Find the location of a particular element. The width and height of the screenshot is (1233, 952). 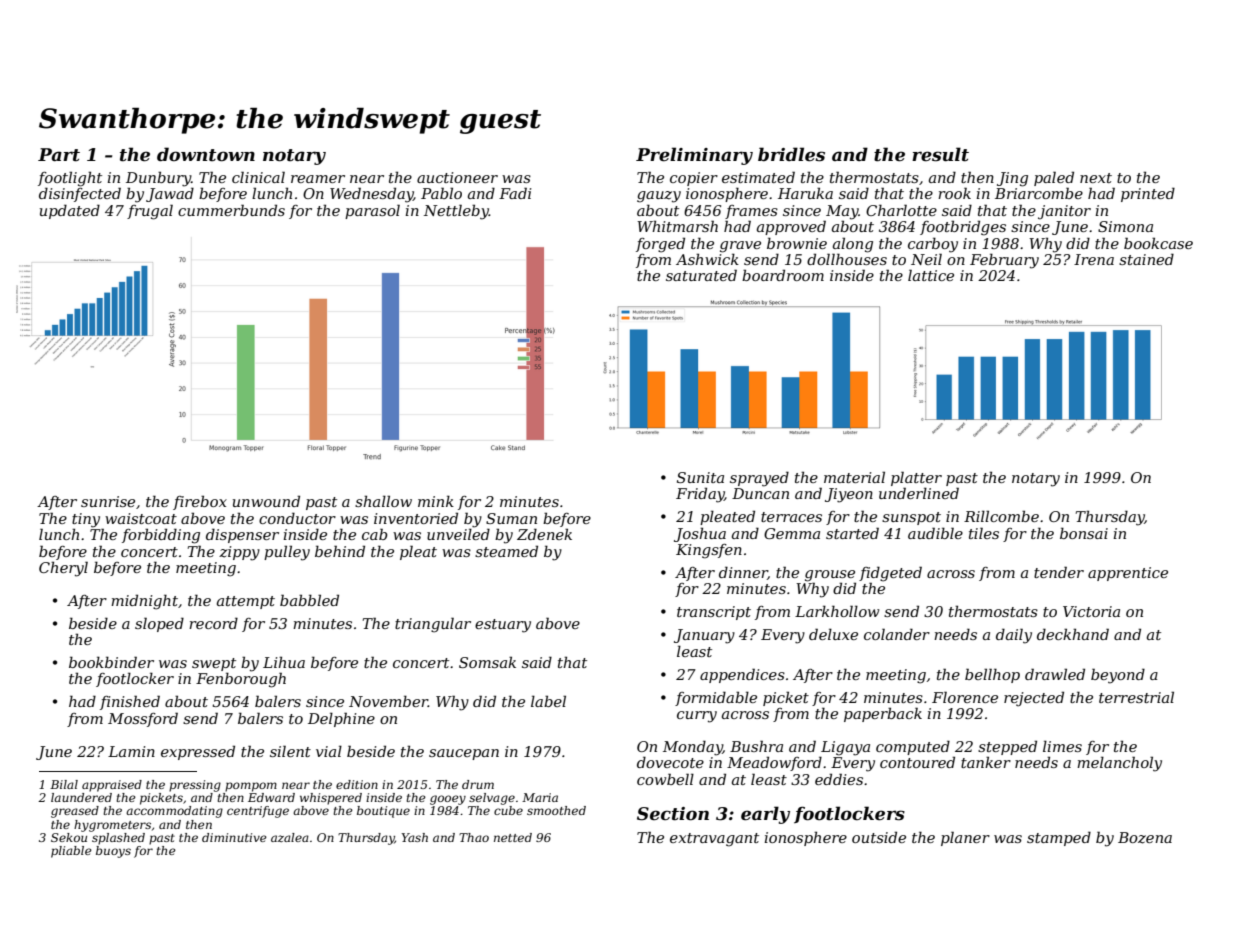

extravagant is located at coordinates (714, 840).
